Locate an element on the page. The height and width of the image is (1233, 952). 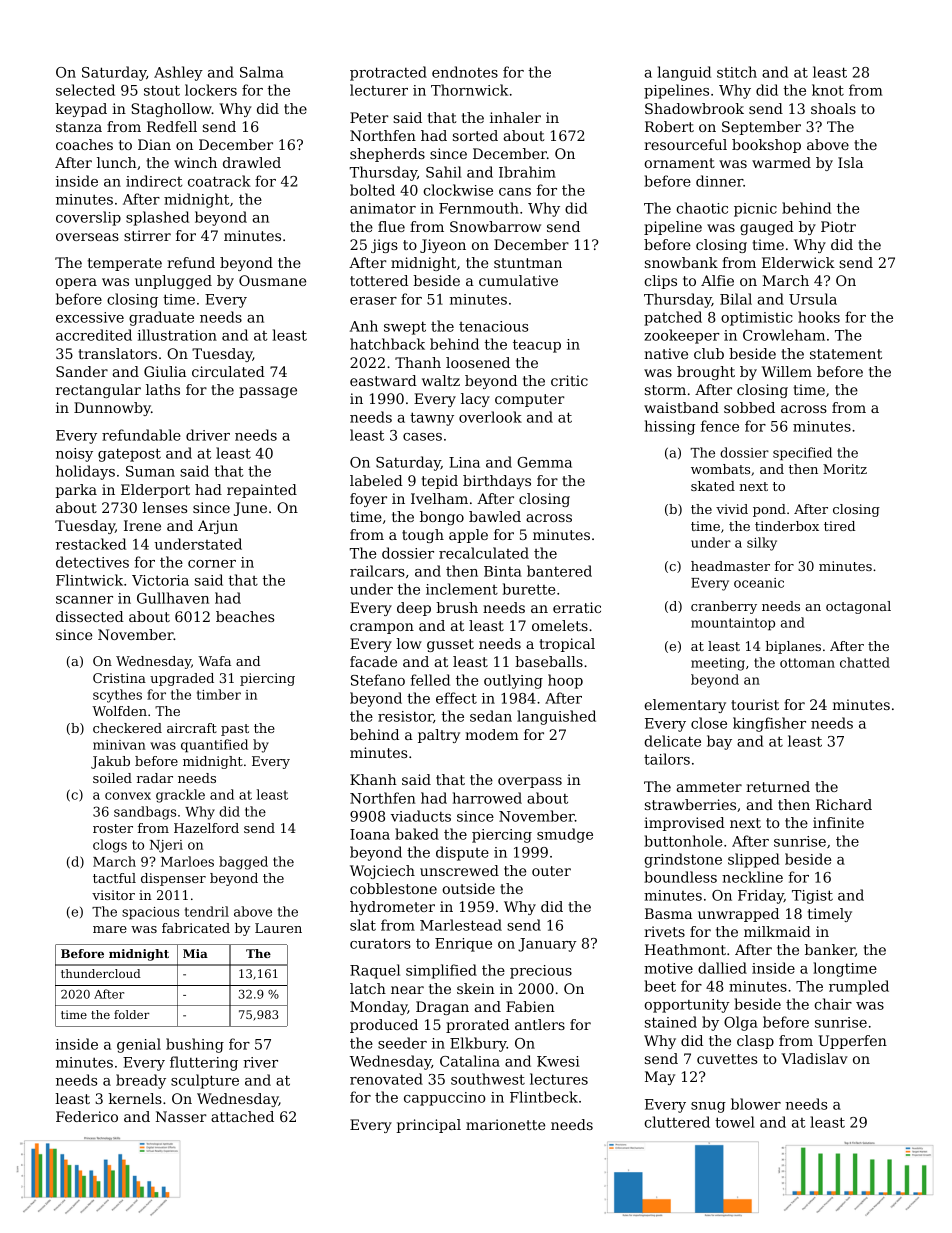
Nasser is located at coordinates (181, 1116).
